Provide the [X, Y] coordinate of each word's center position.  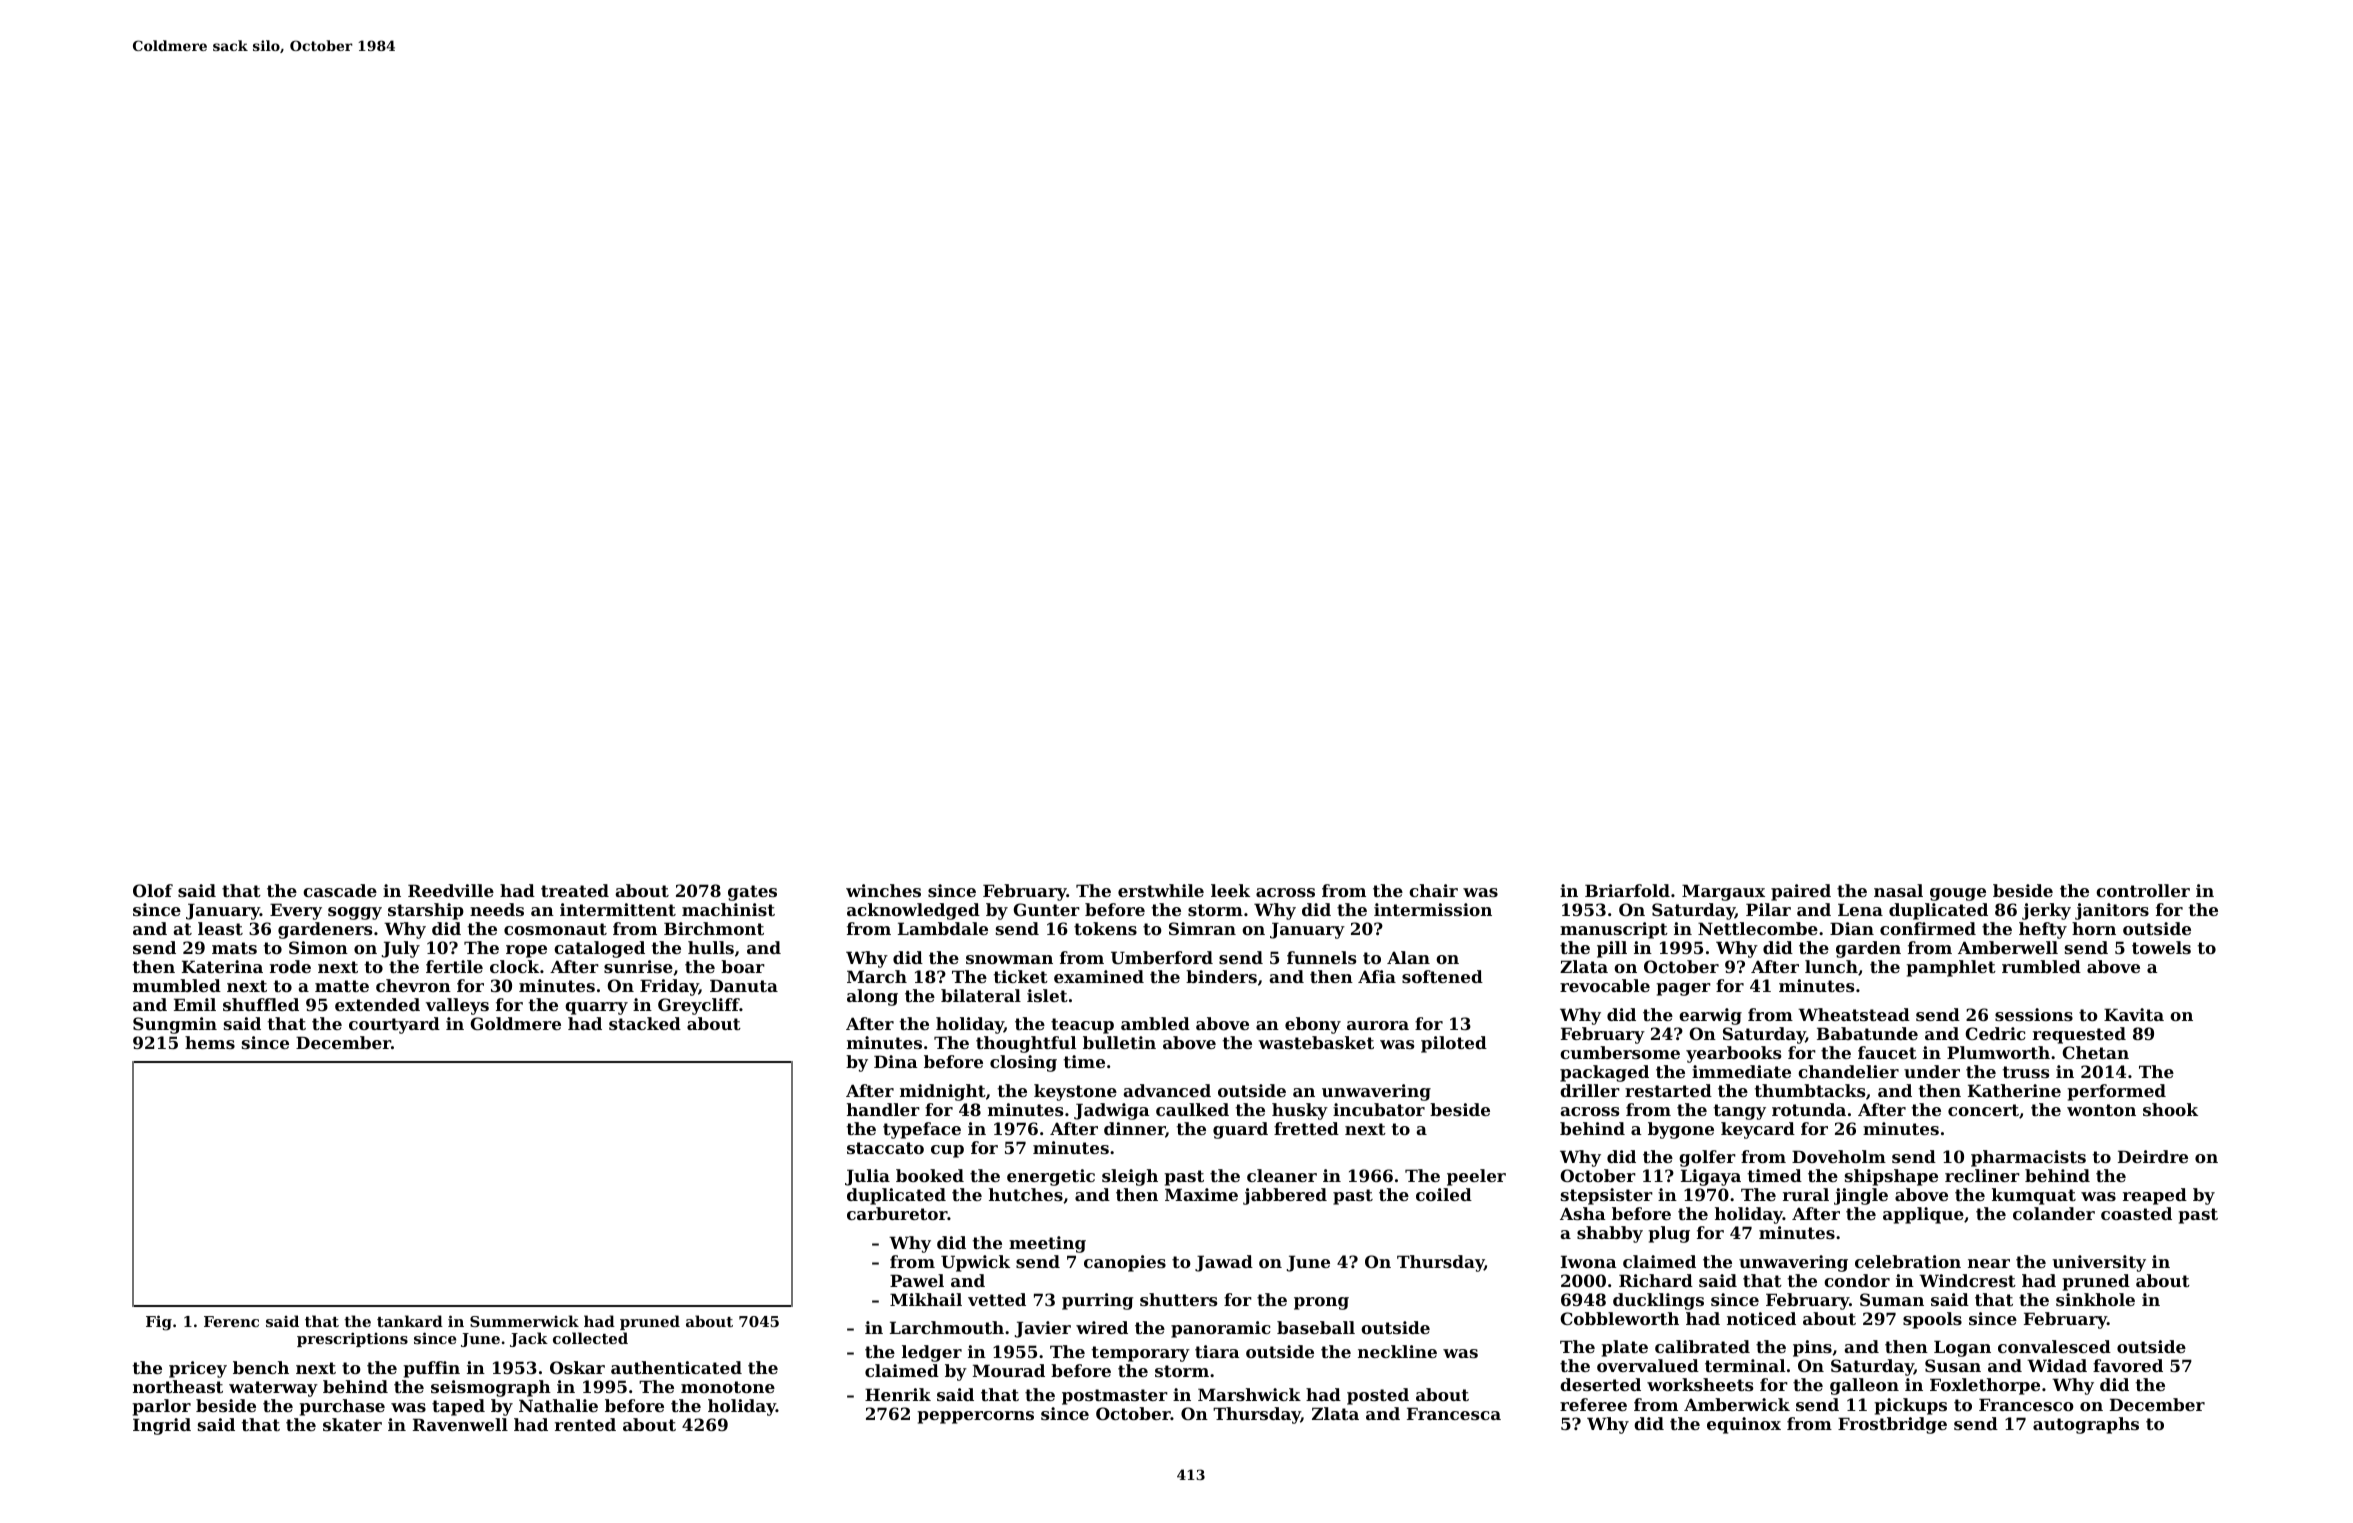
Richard [1656, 1280]
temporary [1140, 1354]
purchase [342, 1407]
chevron [413, 985]
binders [1221, 976]
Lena [1860, 909]
